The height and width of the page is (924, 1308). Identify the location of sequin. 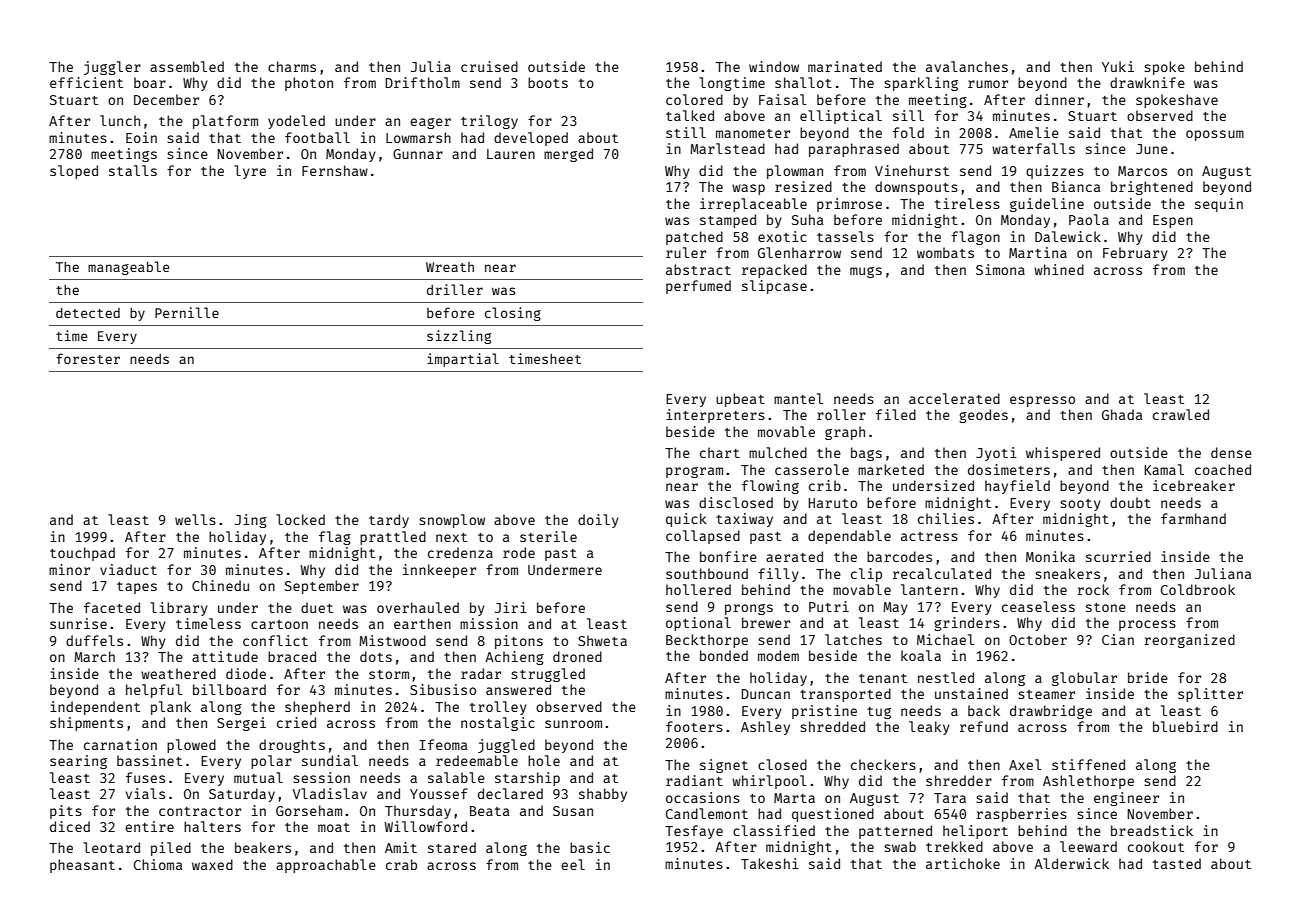
(1219, 205).
